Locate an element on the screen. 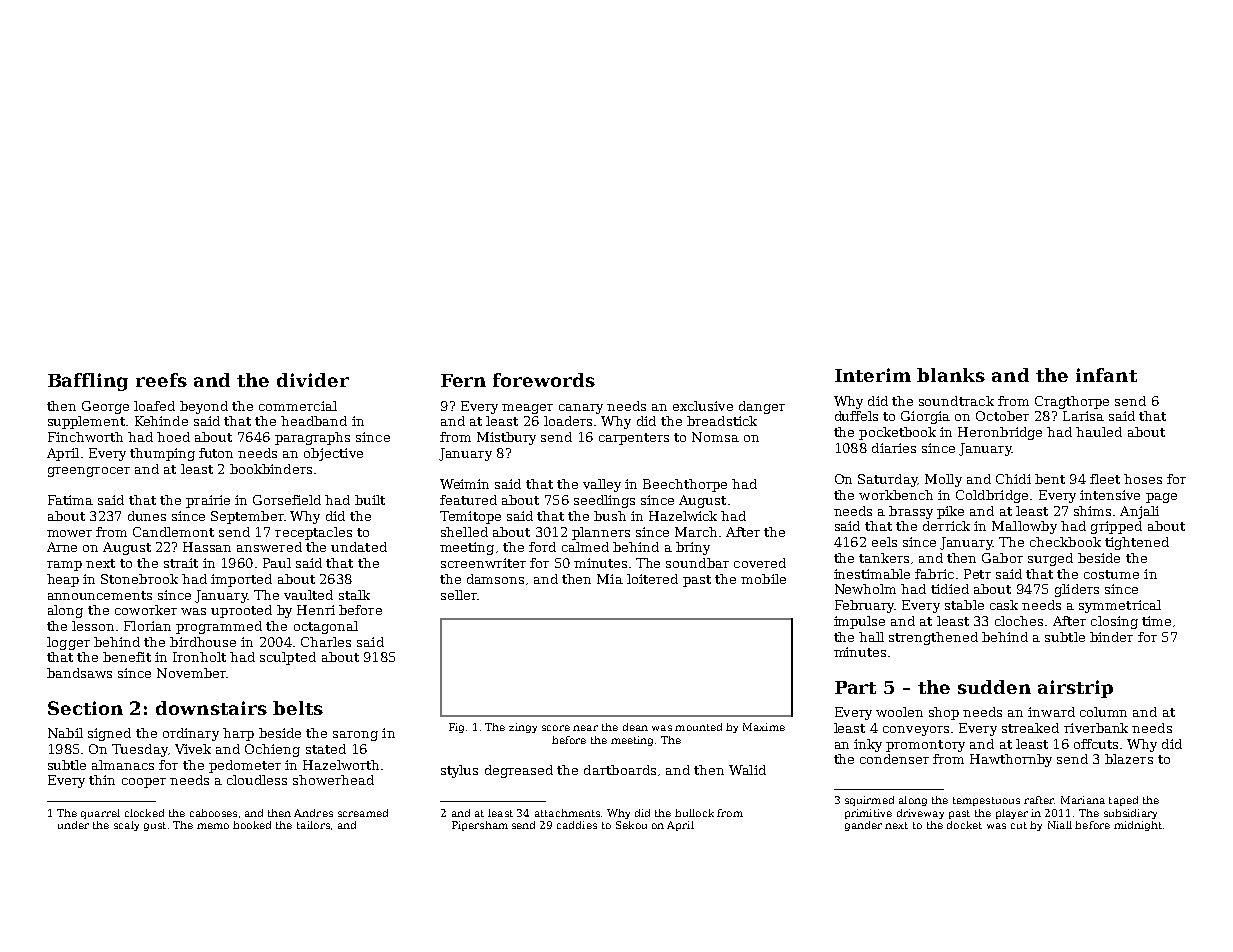  Interim is located at coordinates (873, 375).
